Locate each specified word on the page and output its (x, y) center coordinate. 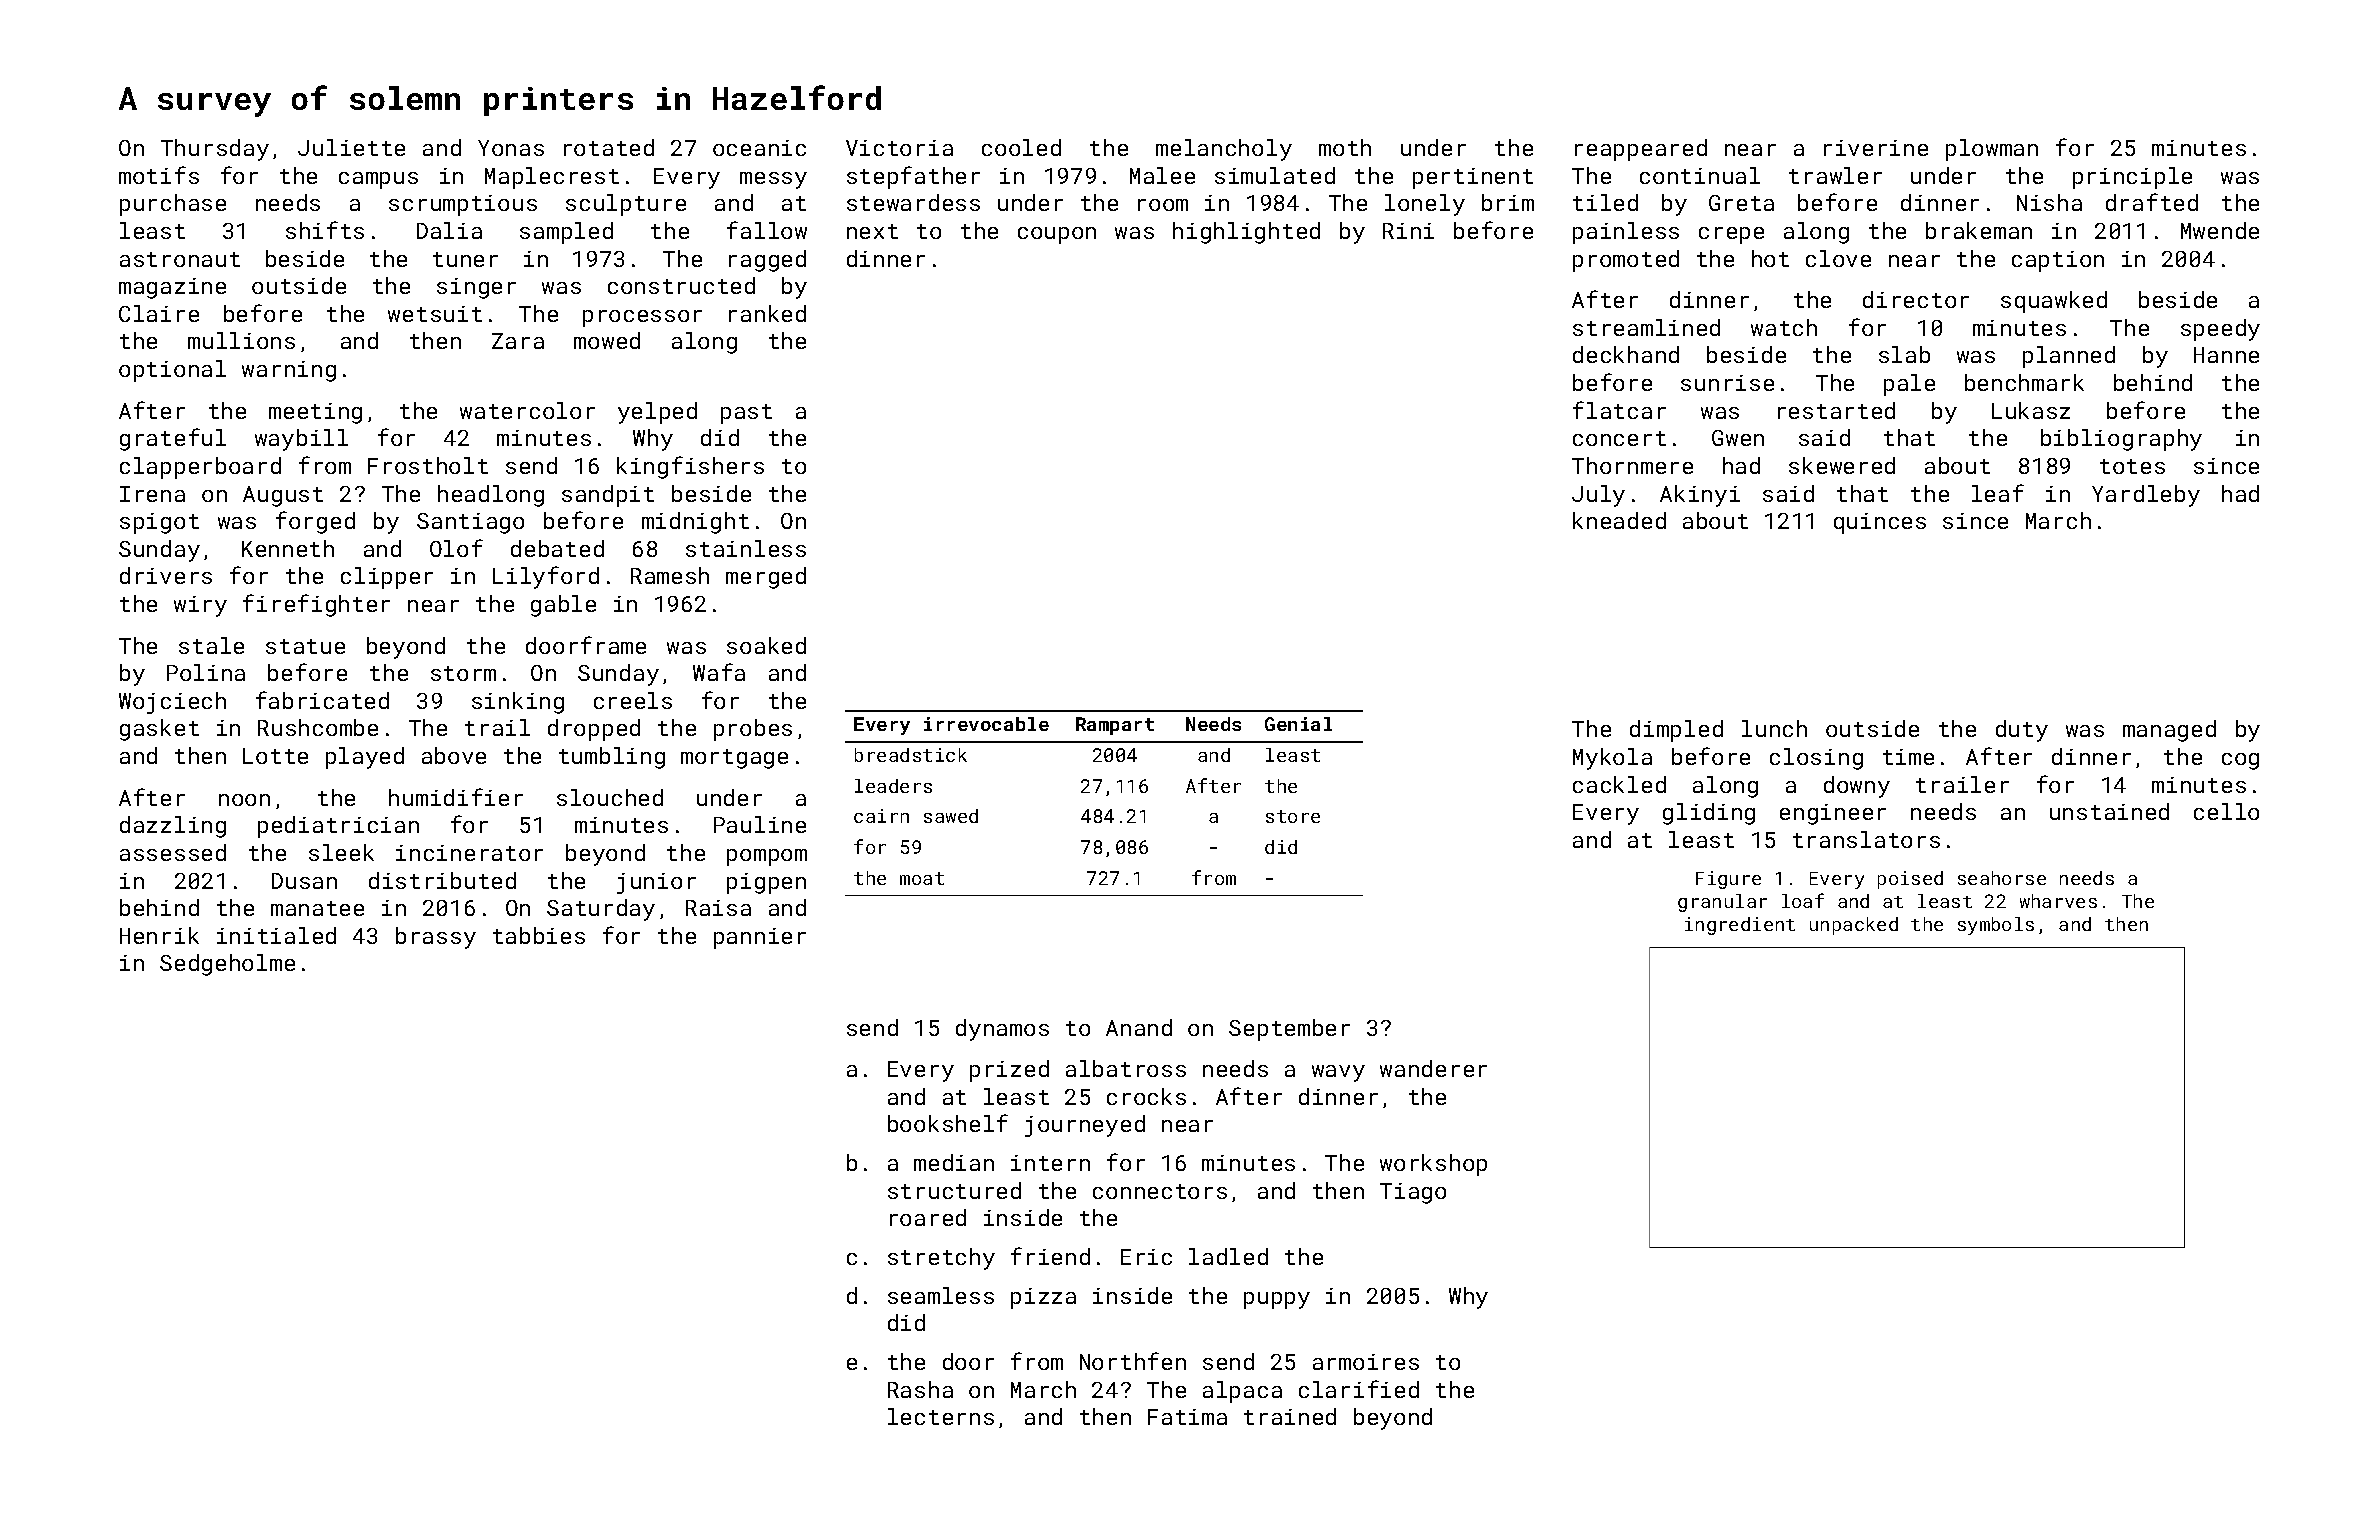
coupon (1057, 235)
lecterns (941, 1416)
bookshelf (948, 1123)
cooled (1021, 147)
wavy (1338, 1073)
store (1293, 816)
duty (2022, 731)
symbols (1996, 926)
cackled (1619, 784)
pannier (760, 938)
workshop (1433, 1165)
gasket (159, 730)
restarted (1836, 410)
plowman (1992, 150)
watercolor (527, 410)
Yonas (511, 148)
